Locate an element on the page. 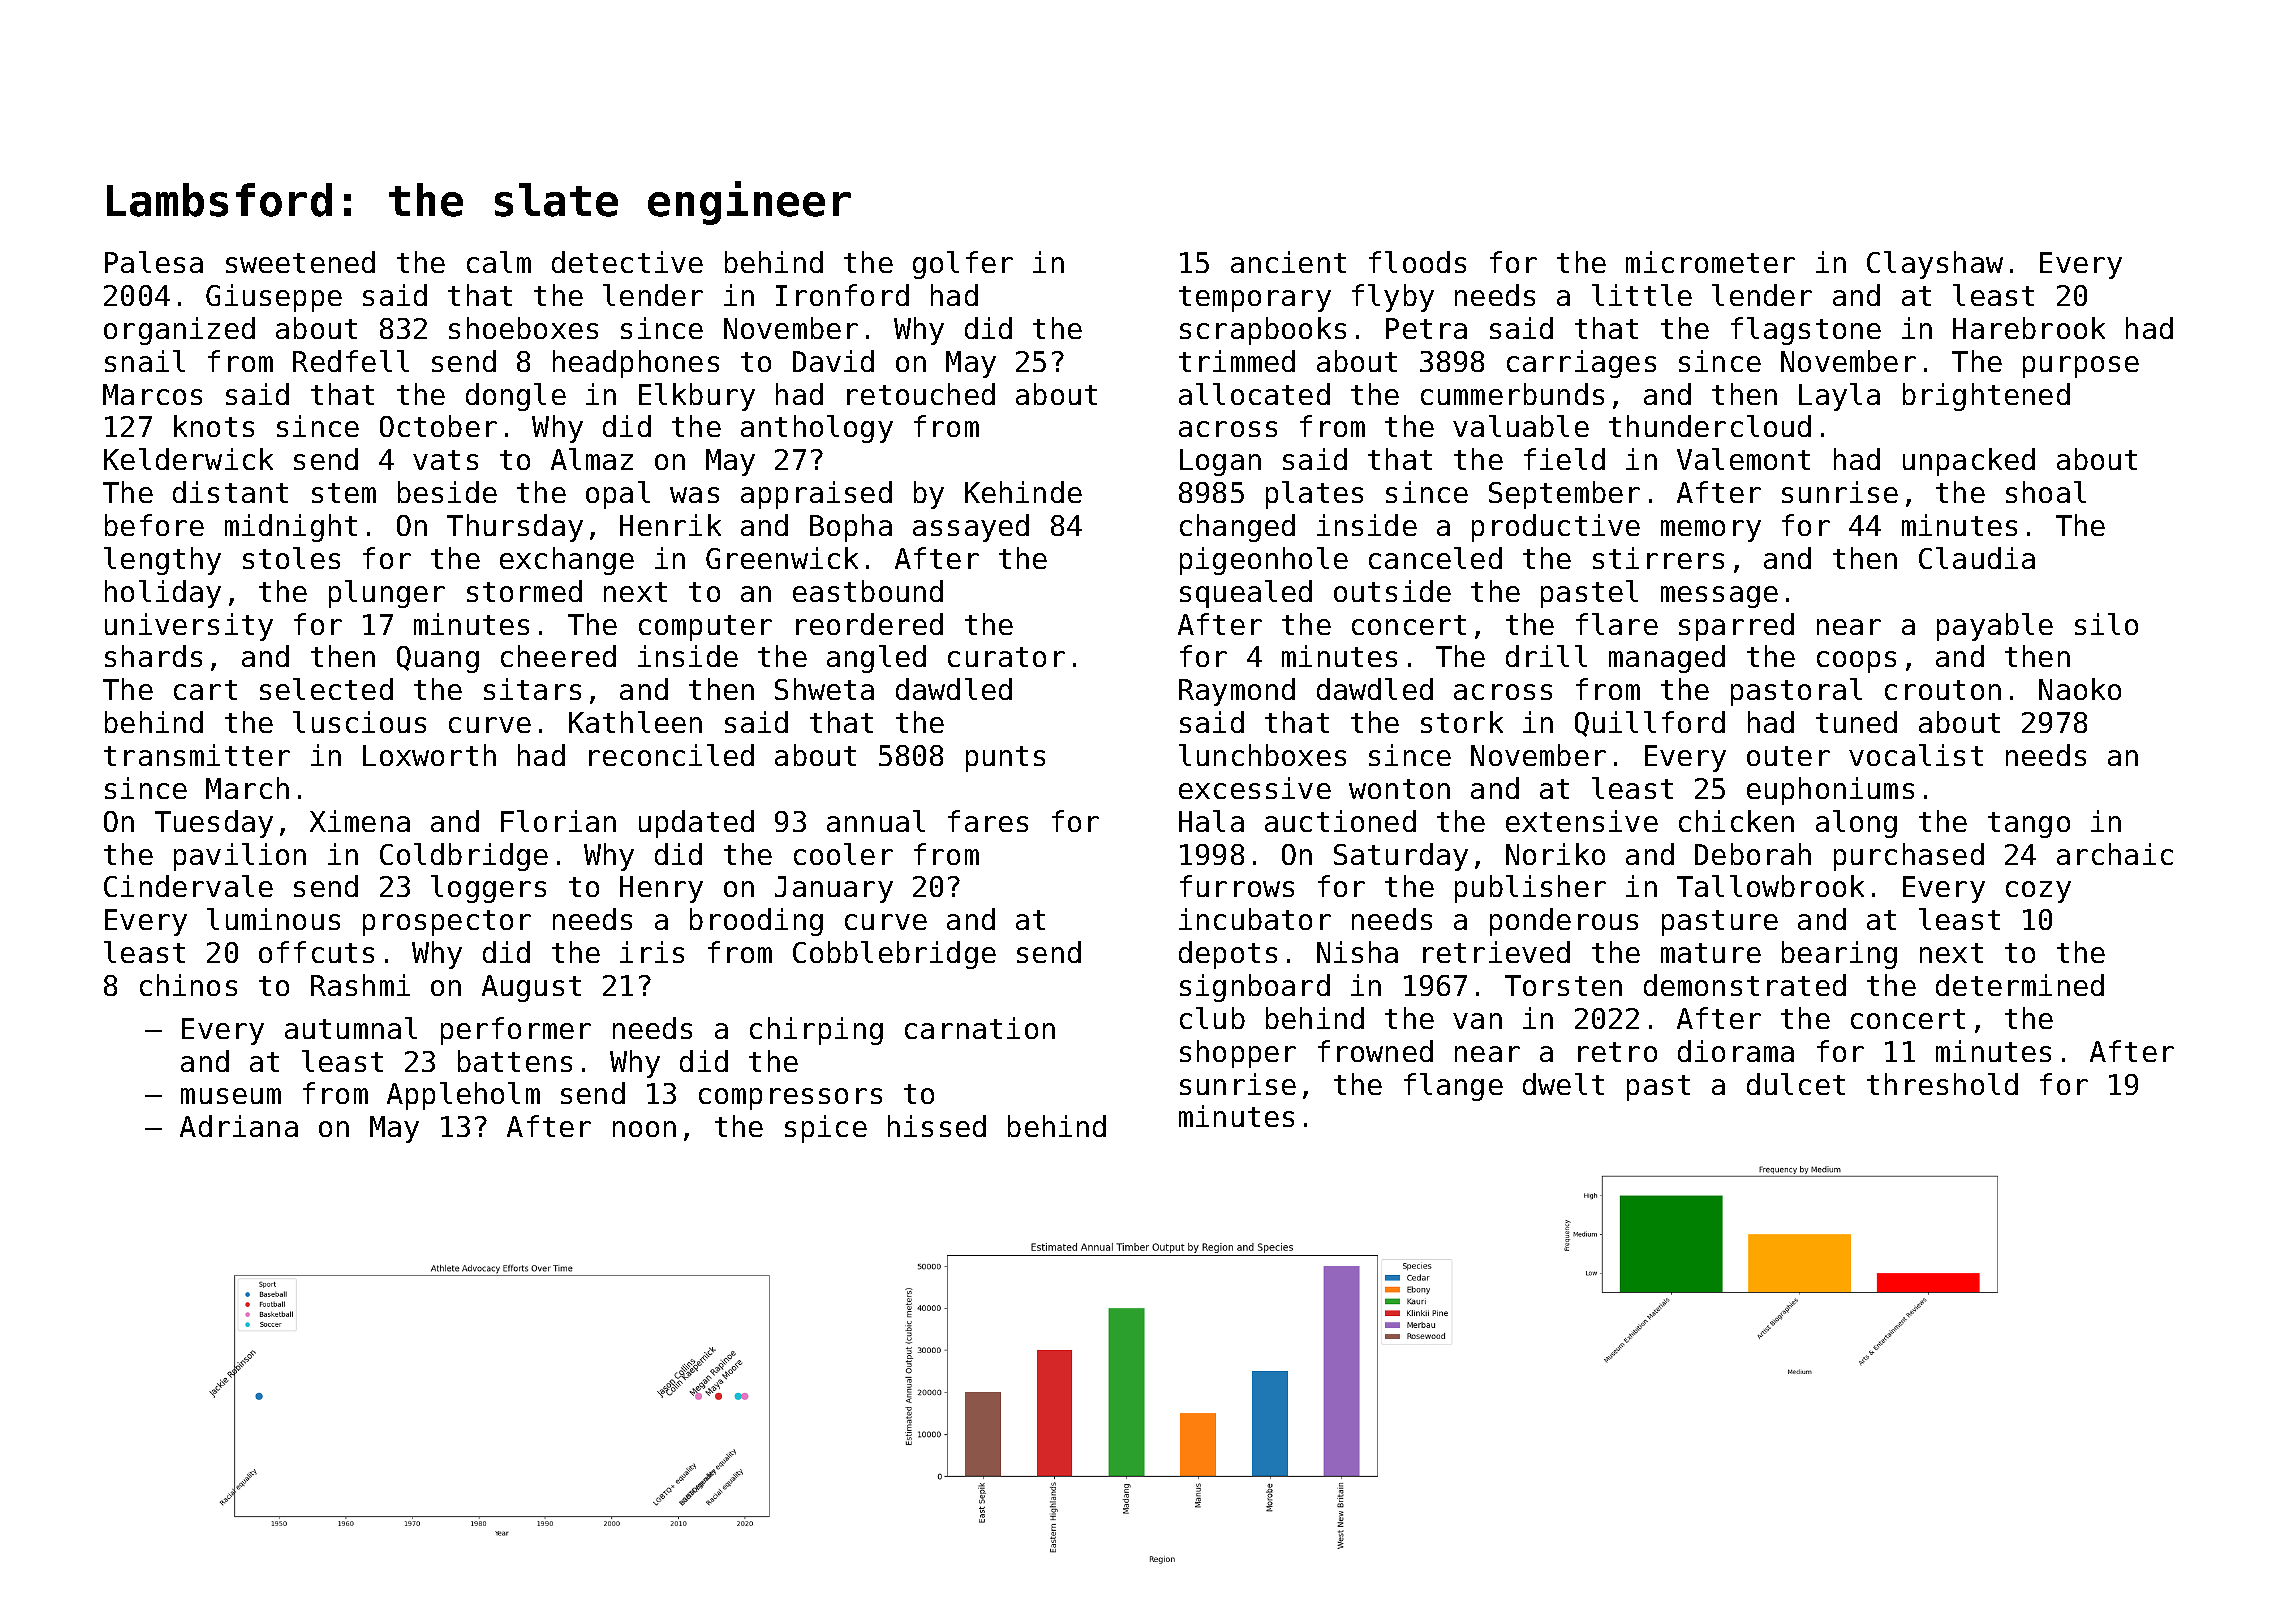  squealed is located at coordinates (1246, 594).
